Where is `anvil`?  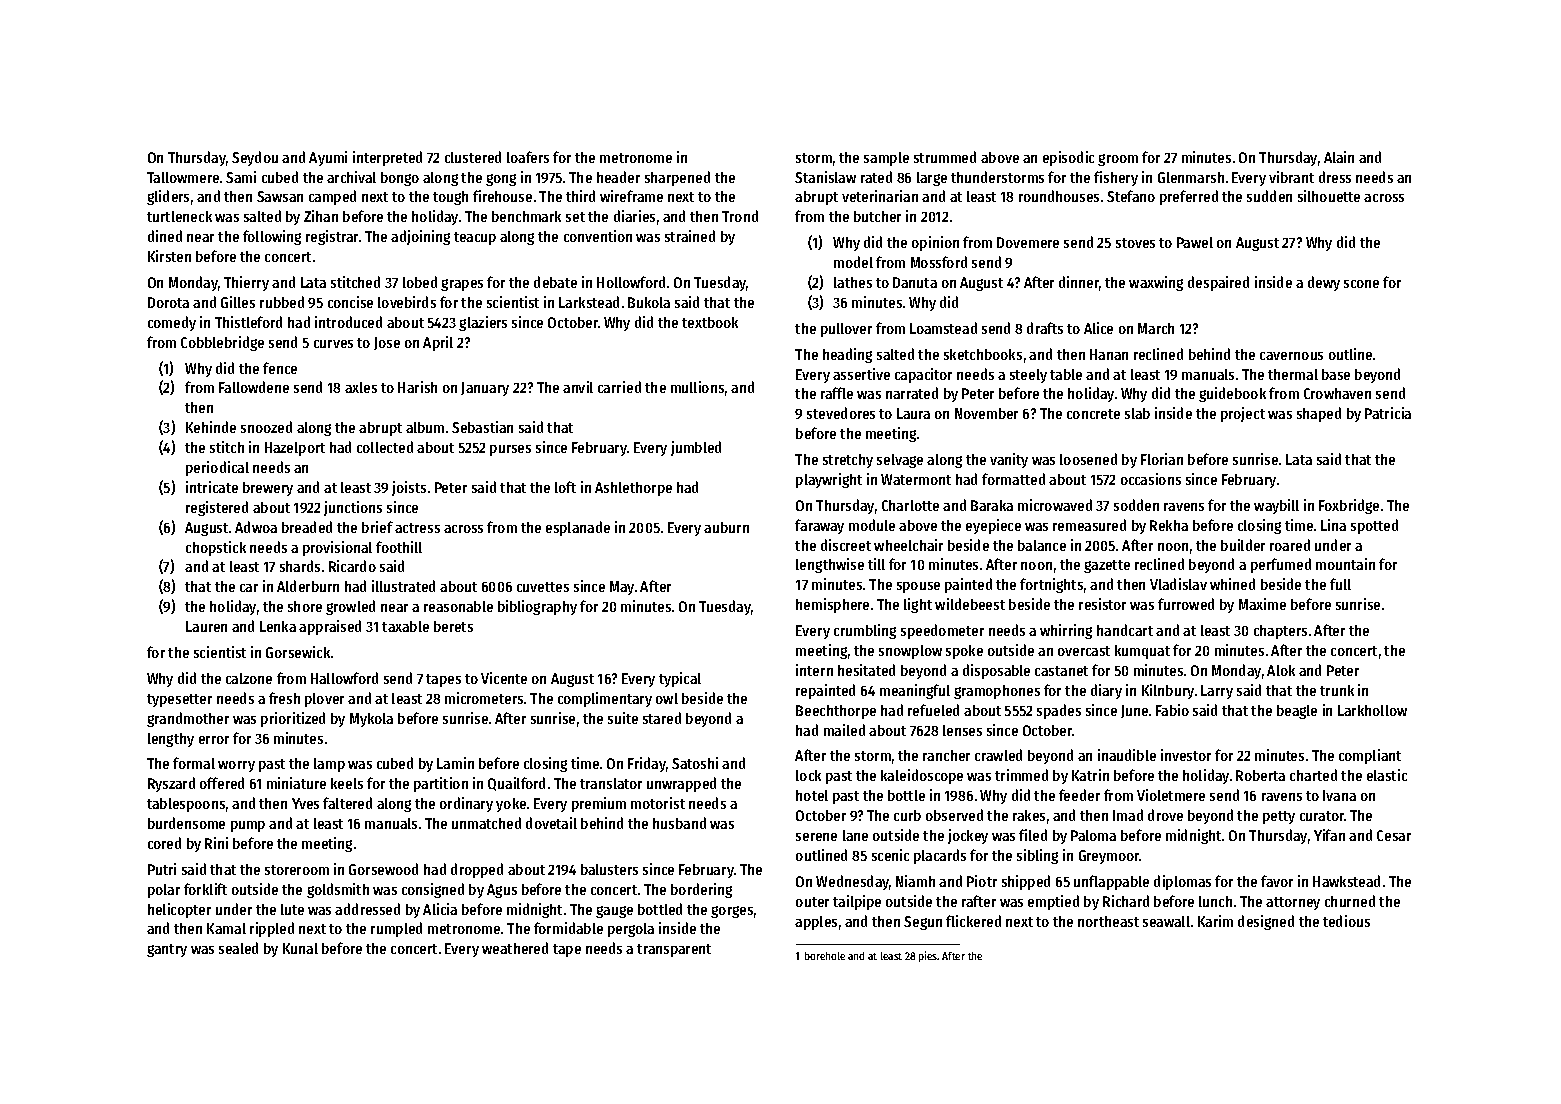 anvil is located at coordinates (578, 387).
